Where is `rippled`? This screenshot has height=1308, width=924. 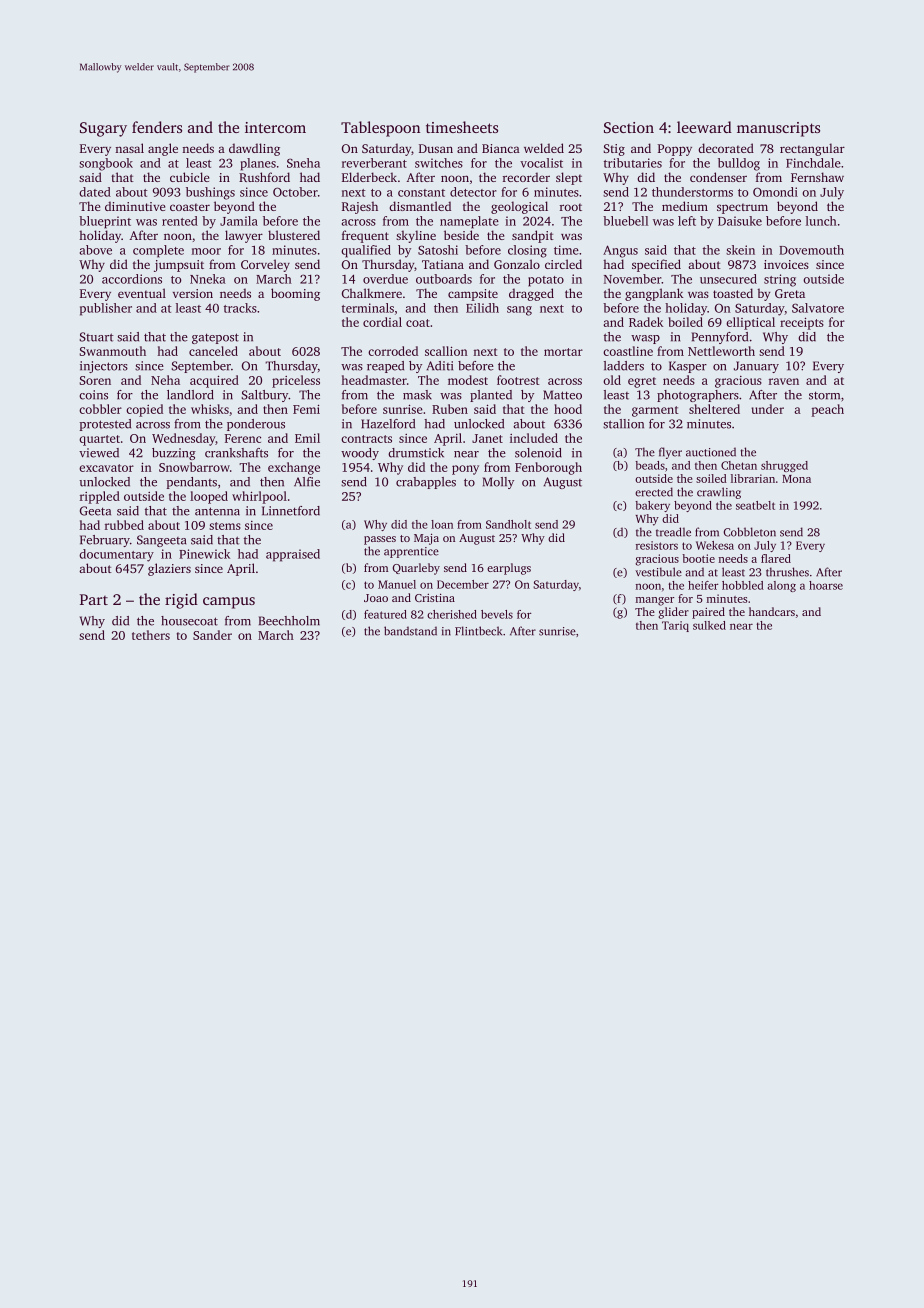
rippled is located at coordinates (100, 497).
